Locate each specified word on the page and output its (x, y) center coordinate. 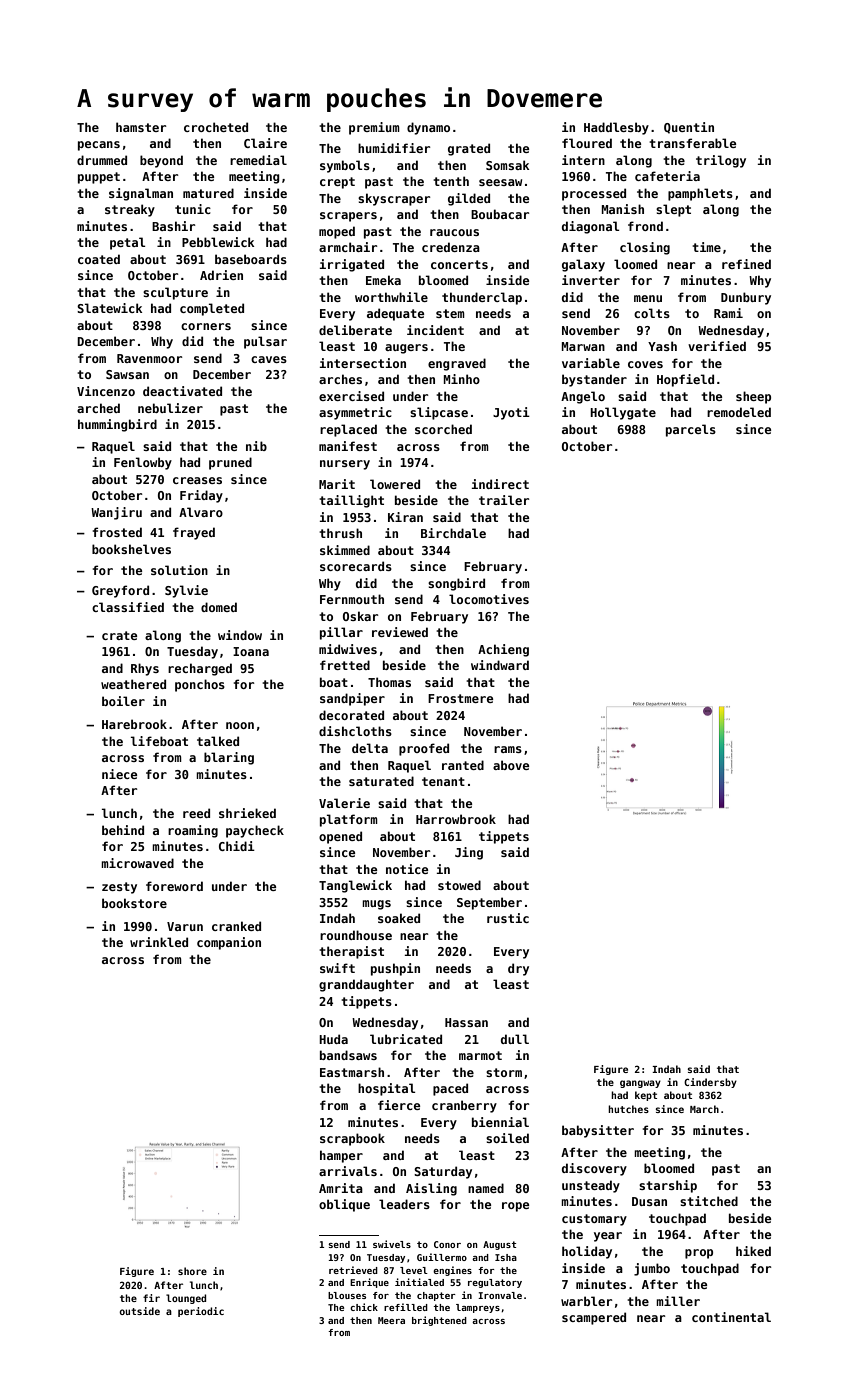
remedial (258, 160)
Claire (265, 143)
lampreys (478, 1308)
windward (500, 665)
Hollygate (623, 413)
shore (192, 1271)
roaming (193, 831)
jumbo (652, 1269)
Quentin (689, 128)
